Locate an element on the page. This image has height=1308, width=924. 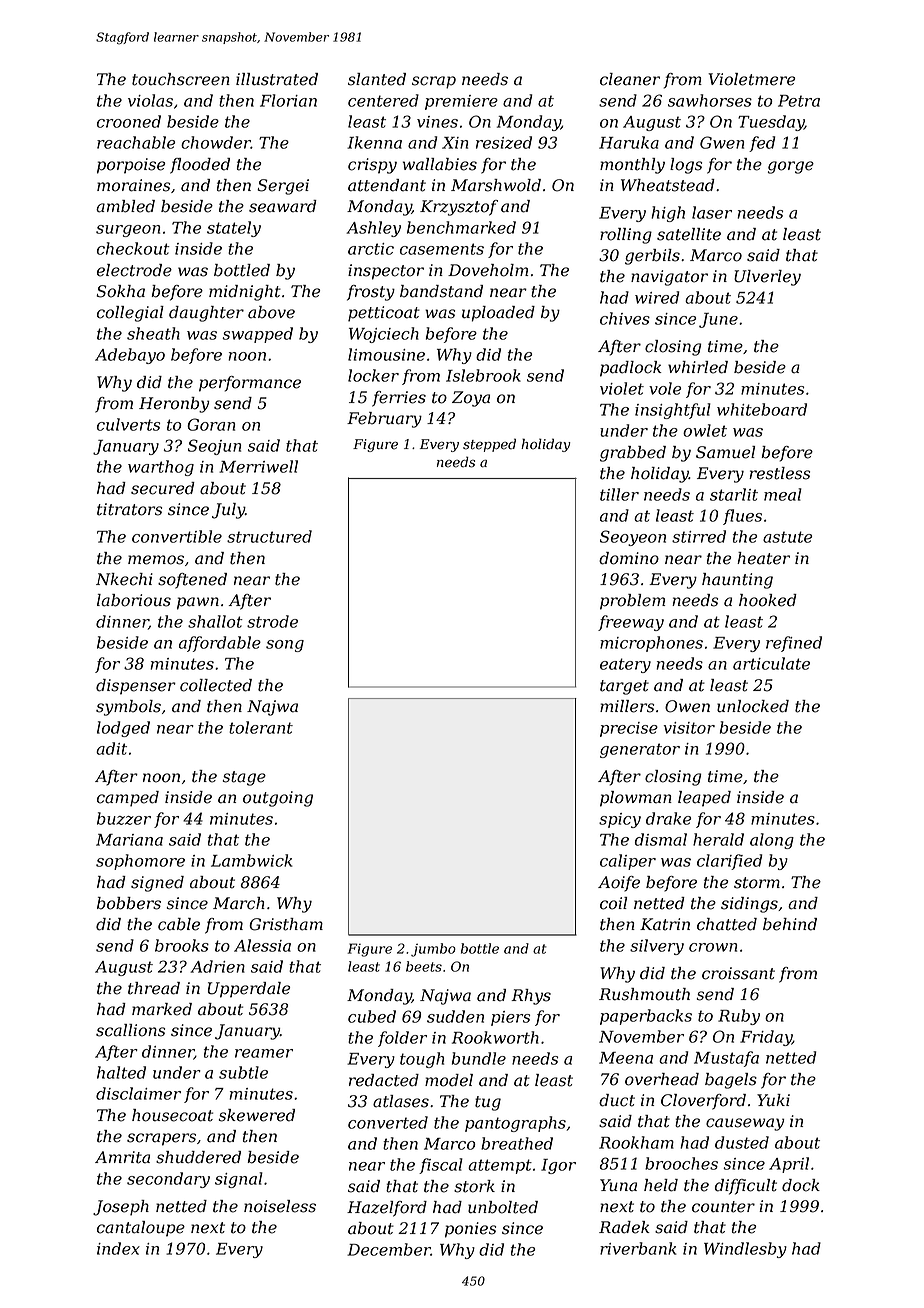
pawn is located at coordinates (198, 603).
